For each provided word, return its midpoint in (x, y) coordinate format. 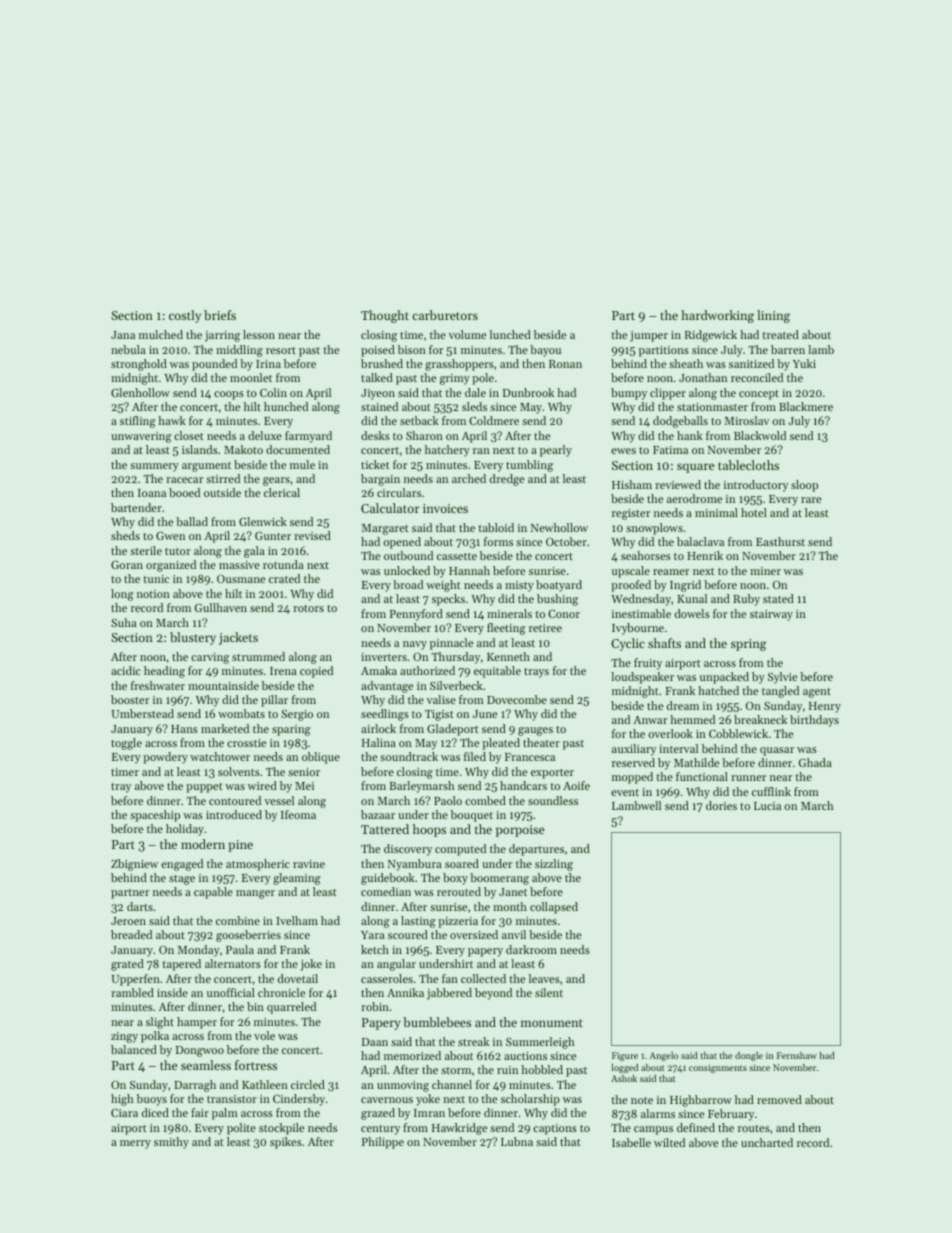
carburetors (445, 315)
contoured (235, 800)
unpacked (724, 678)
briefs (220, 315)
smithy (171, 1143)
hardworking (717, 316)
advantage (387, 687)
